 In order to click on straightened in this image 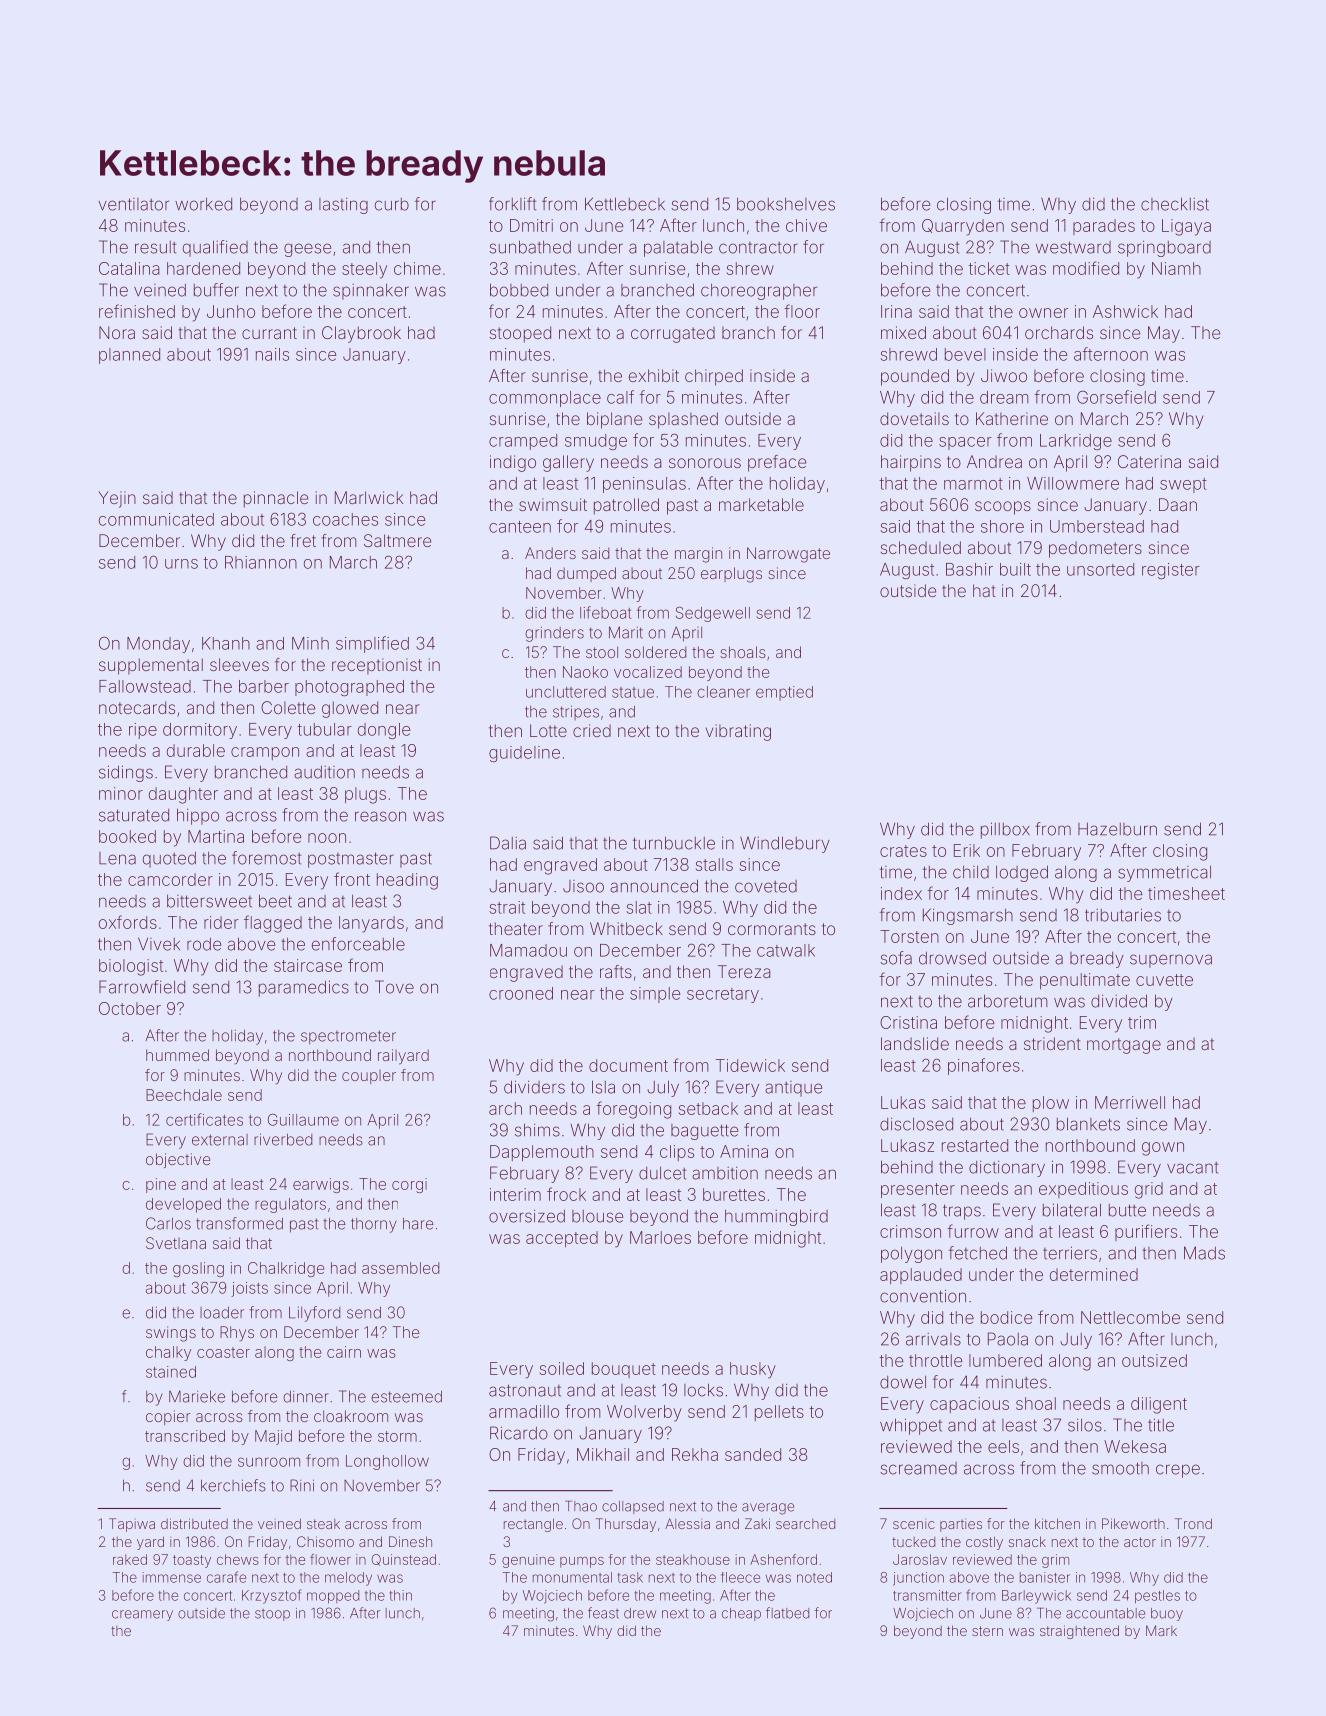, I will do `click(1079, 1632)`.
